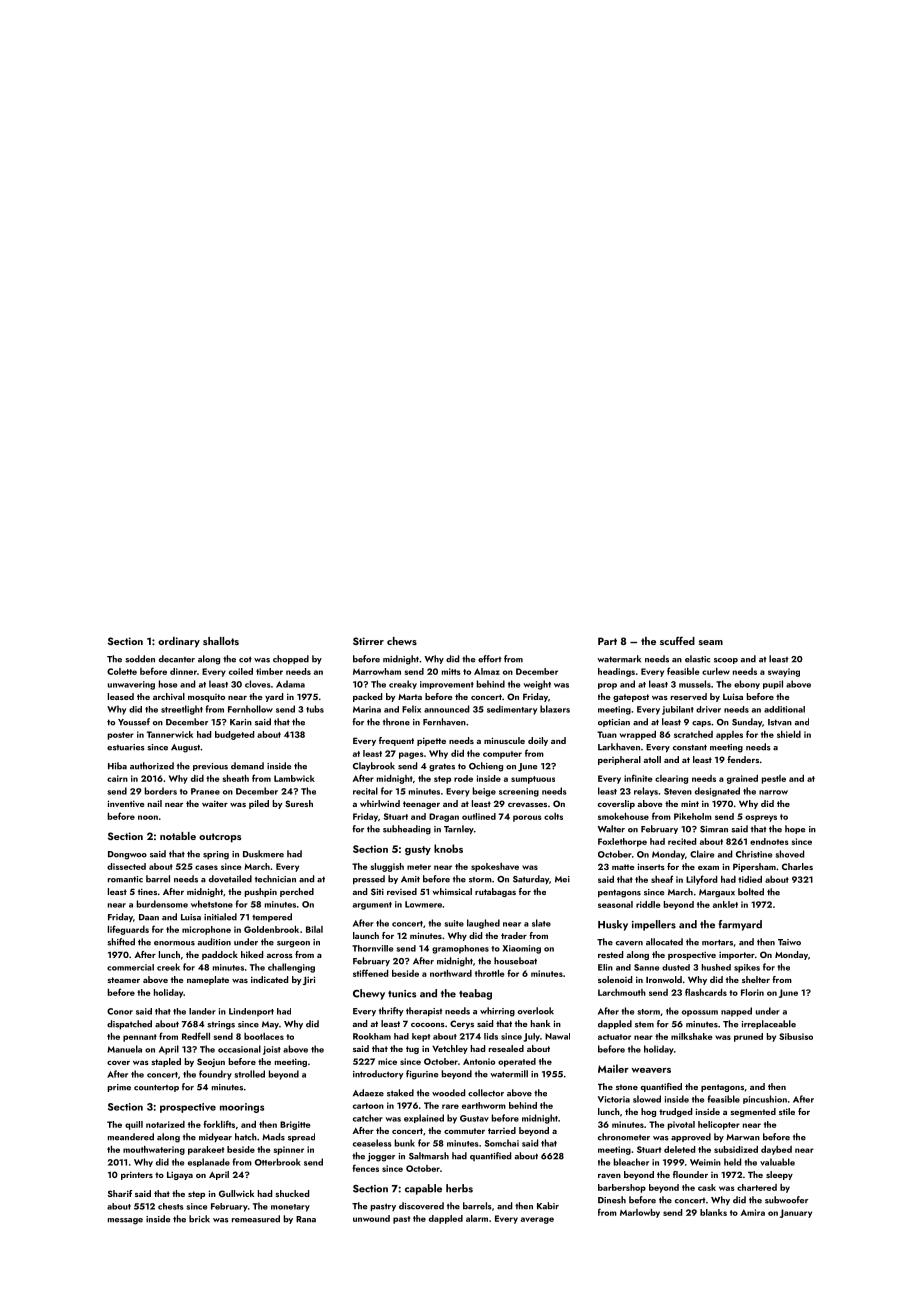 This screenshot has width=924, height=1308. Describe the element at coordinates (177, 659) in the screenshot. I see `decanter` at that location.
